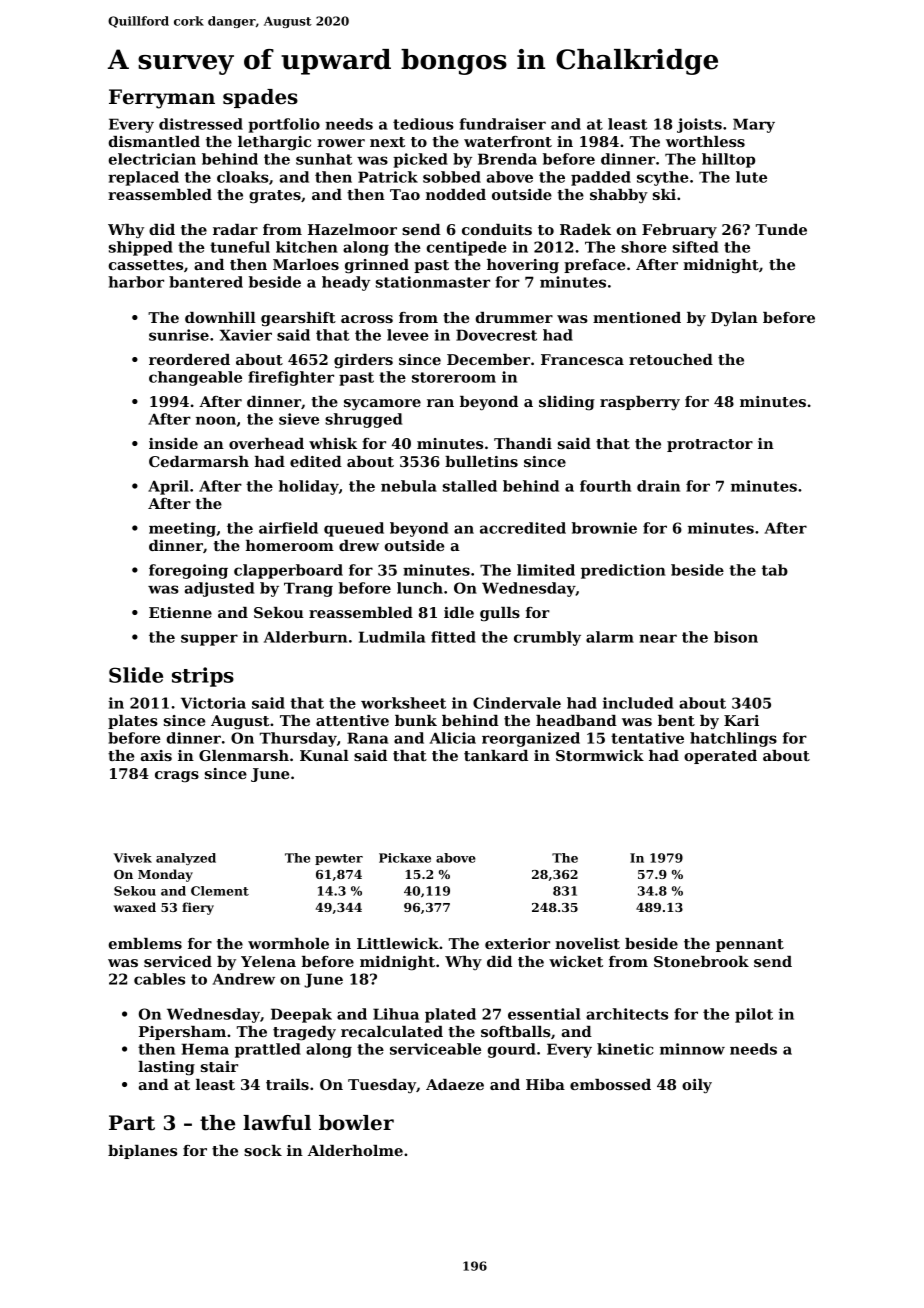  I want to click on plated, so click(450, 1015).
